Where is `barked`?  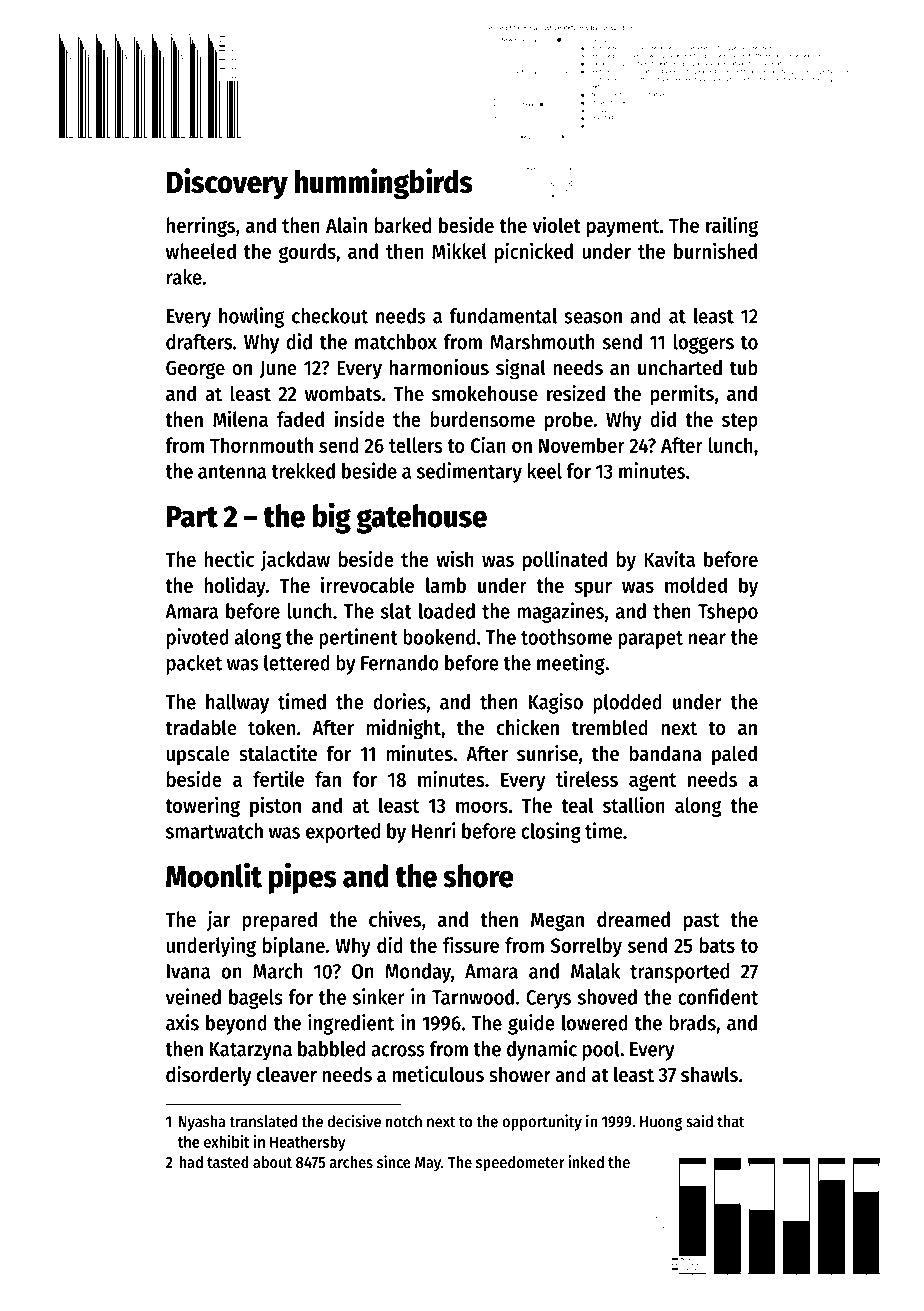 barked is located at coordinates (403, 225).
